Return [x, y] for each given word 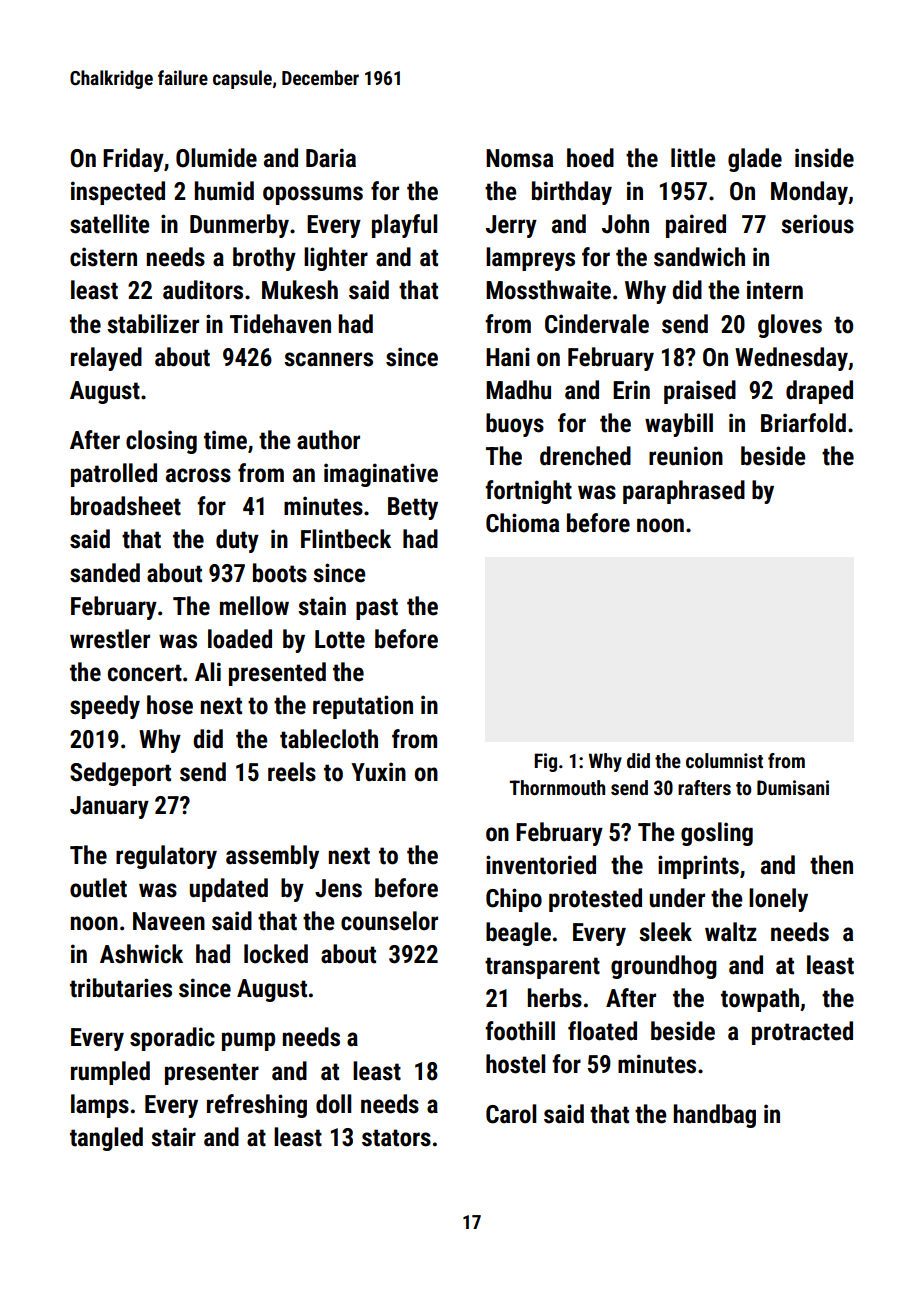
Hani [508, 357]
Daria [331, 158]
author [328, 440]
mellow [254, 606]
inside [824, 158]
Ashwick [141, 954]
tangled [106, 1139]
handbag [714, 1116]
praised [700, 392]
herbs [554, 998]
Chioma [522, 523]
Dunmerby [239, 226]
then [831, 865]
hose [170, 705]
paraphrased [684, 492]
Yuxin [378, 772]
